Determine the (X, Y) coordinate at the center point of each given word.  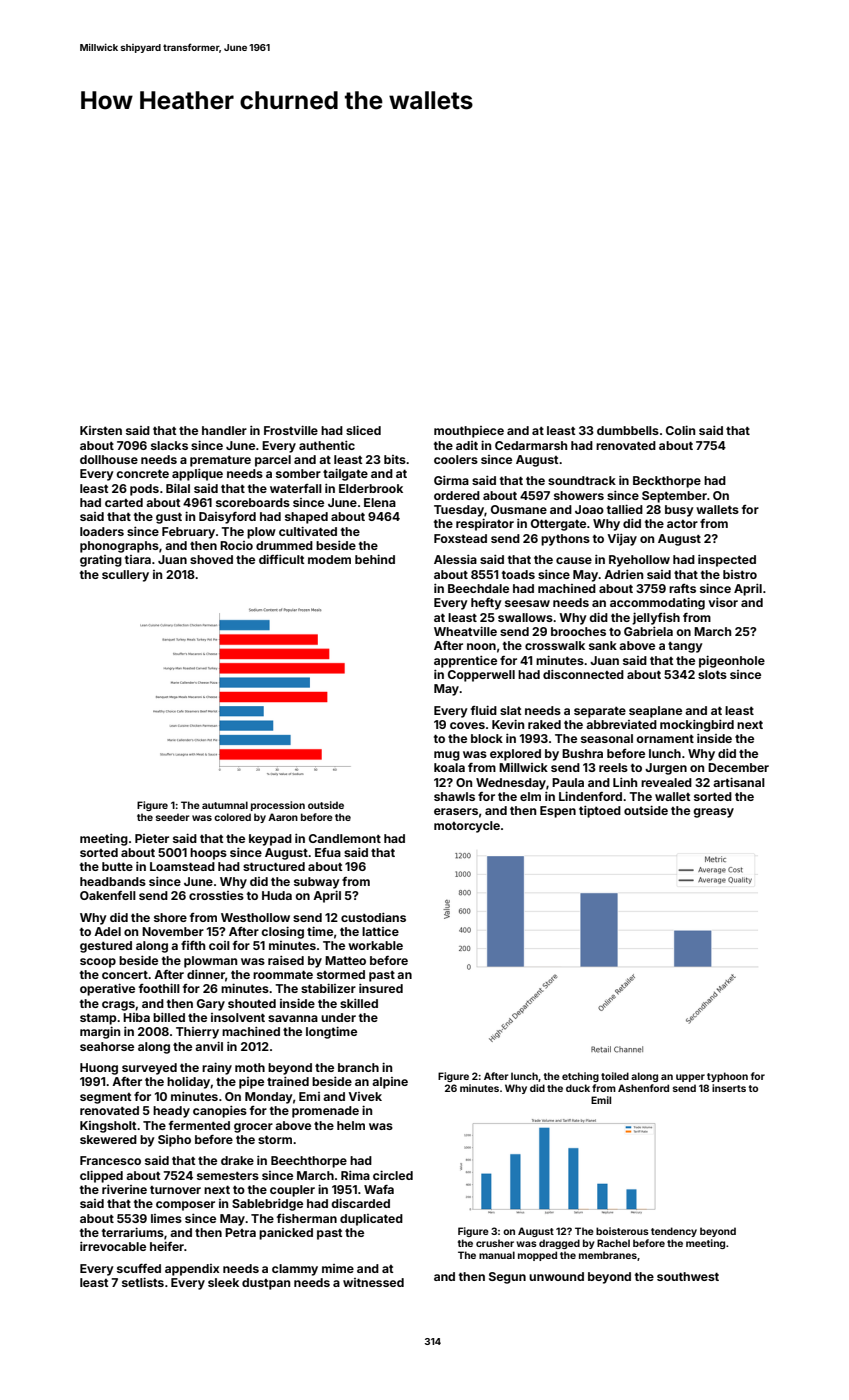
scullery (125, 576)
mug (447, 756)
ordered (457, 495)
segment (105, 1098)
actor (682, 524)
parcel (273, 461)
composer (185, 1206)
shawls (454, 796)
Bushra (582, 753)
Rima (355, 1175)
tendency (674, 1232)
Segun (507, 1278)
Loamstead (182, 866)
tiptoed (600, 812)
